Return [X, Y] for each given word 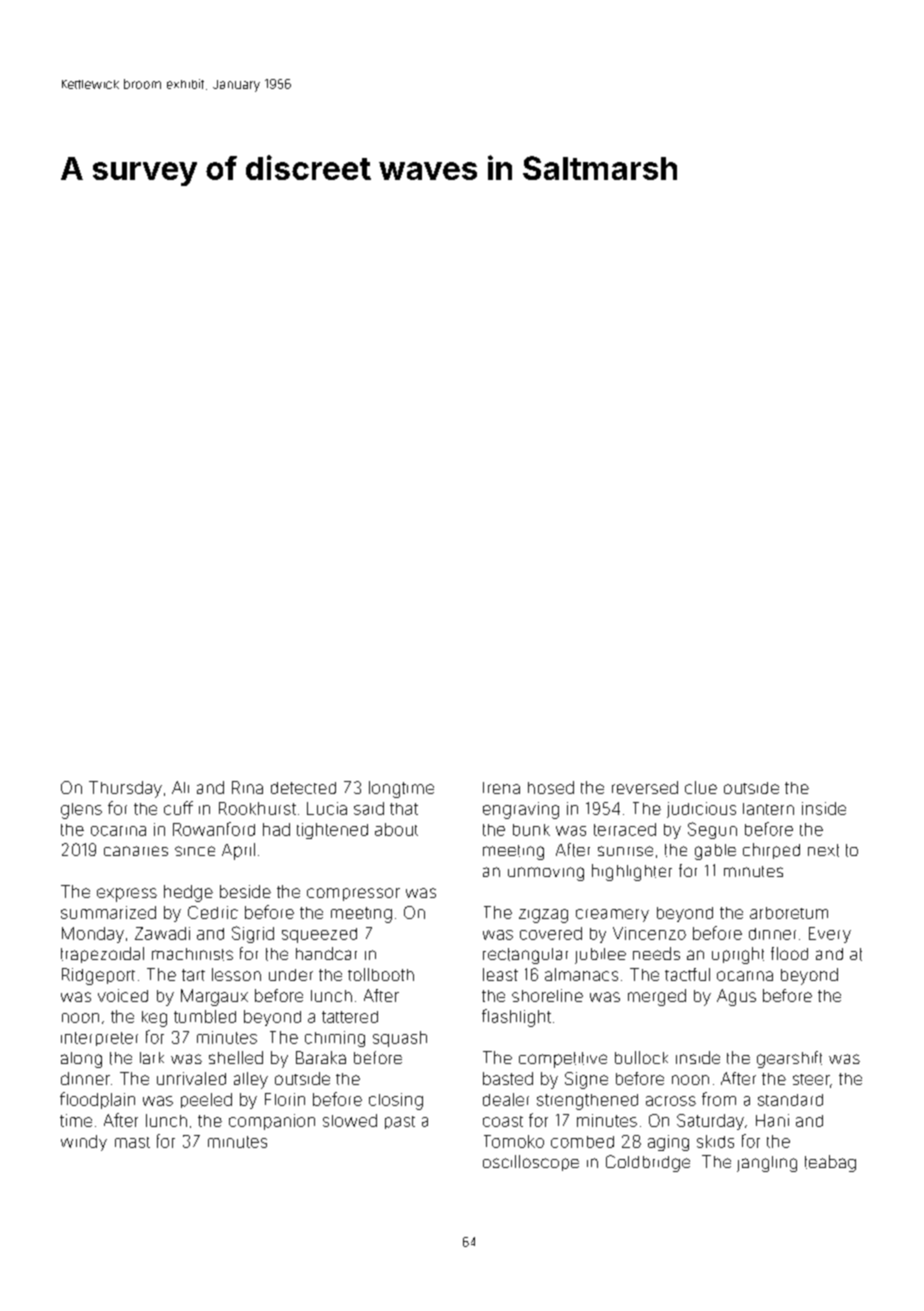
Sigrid [253, 934]
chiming [335, 1039]
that [404, 809]
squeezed [319, 935]
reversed [645, 787]
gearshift [789, 1059]
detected [303, 788]
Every [830, 935]
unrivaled [191, 1078]
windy [84, 1143]
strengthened [587, 1102]
